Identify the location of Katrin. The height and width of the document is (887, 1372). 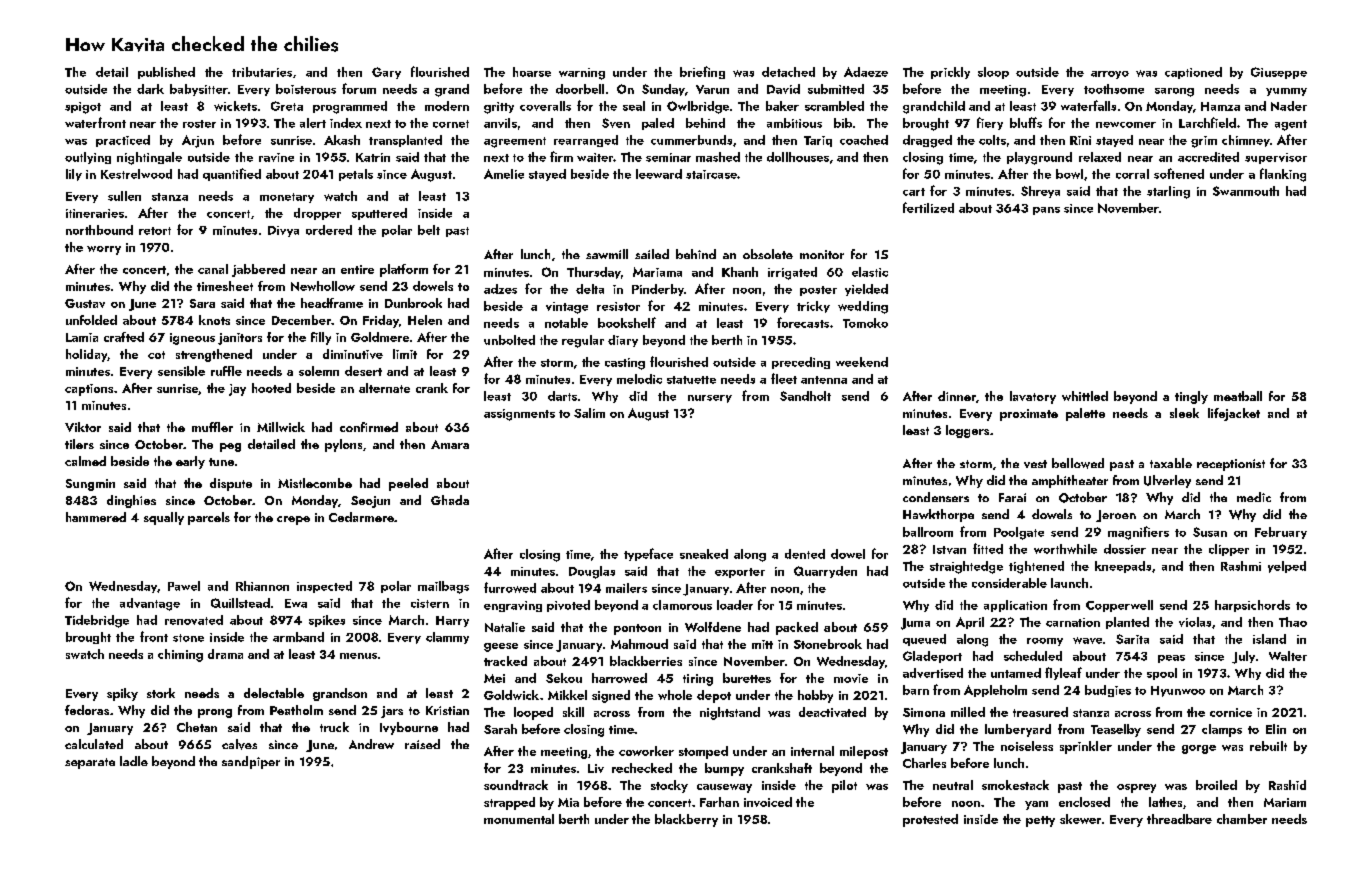
(373, 157).
